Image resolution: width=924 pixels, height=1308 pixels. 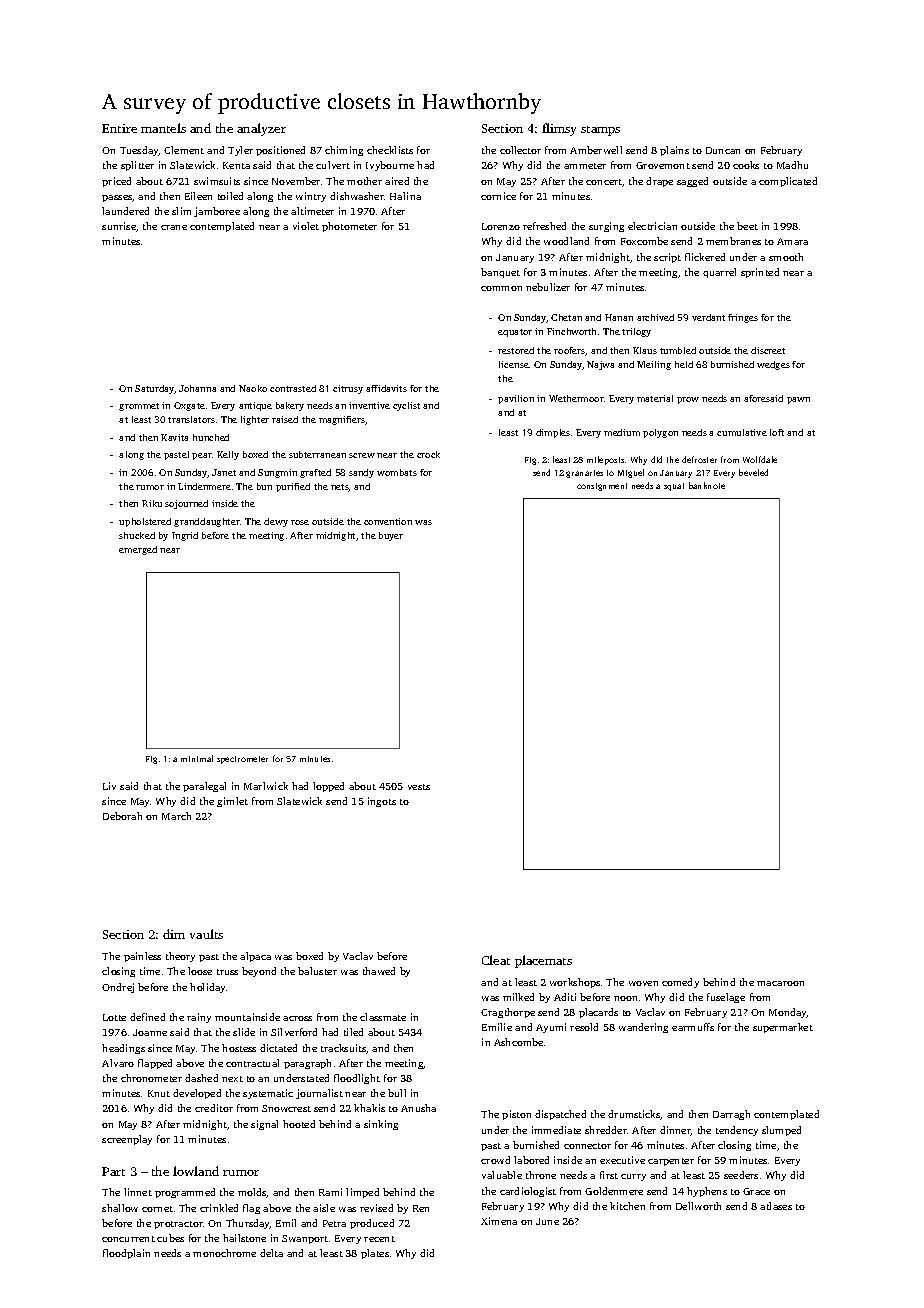 What do you see at coordinates (391, 536) in the screenshot?
I see `buyer` at bounding box center [391, 536].
